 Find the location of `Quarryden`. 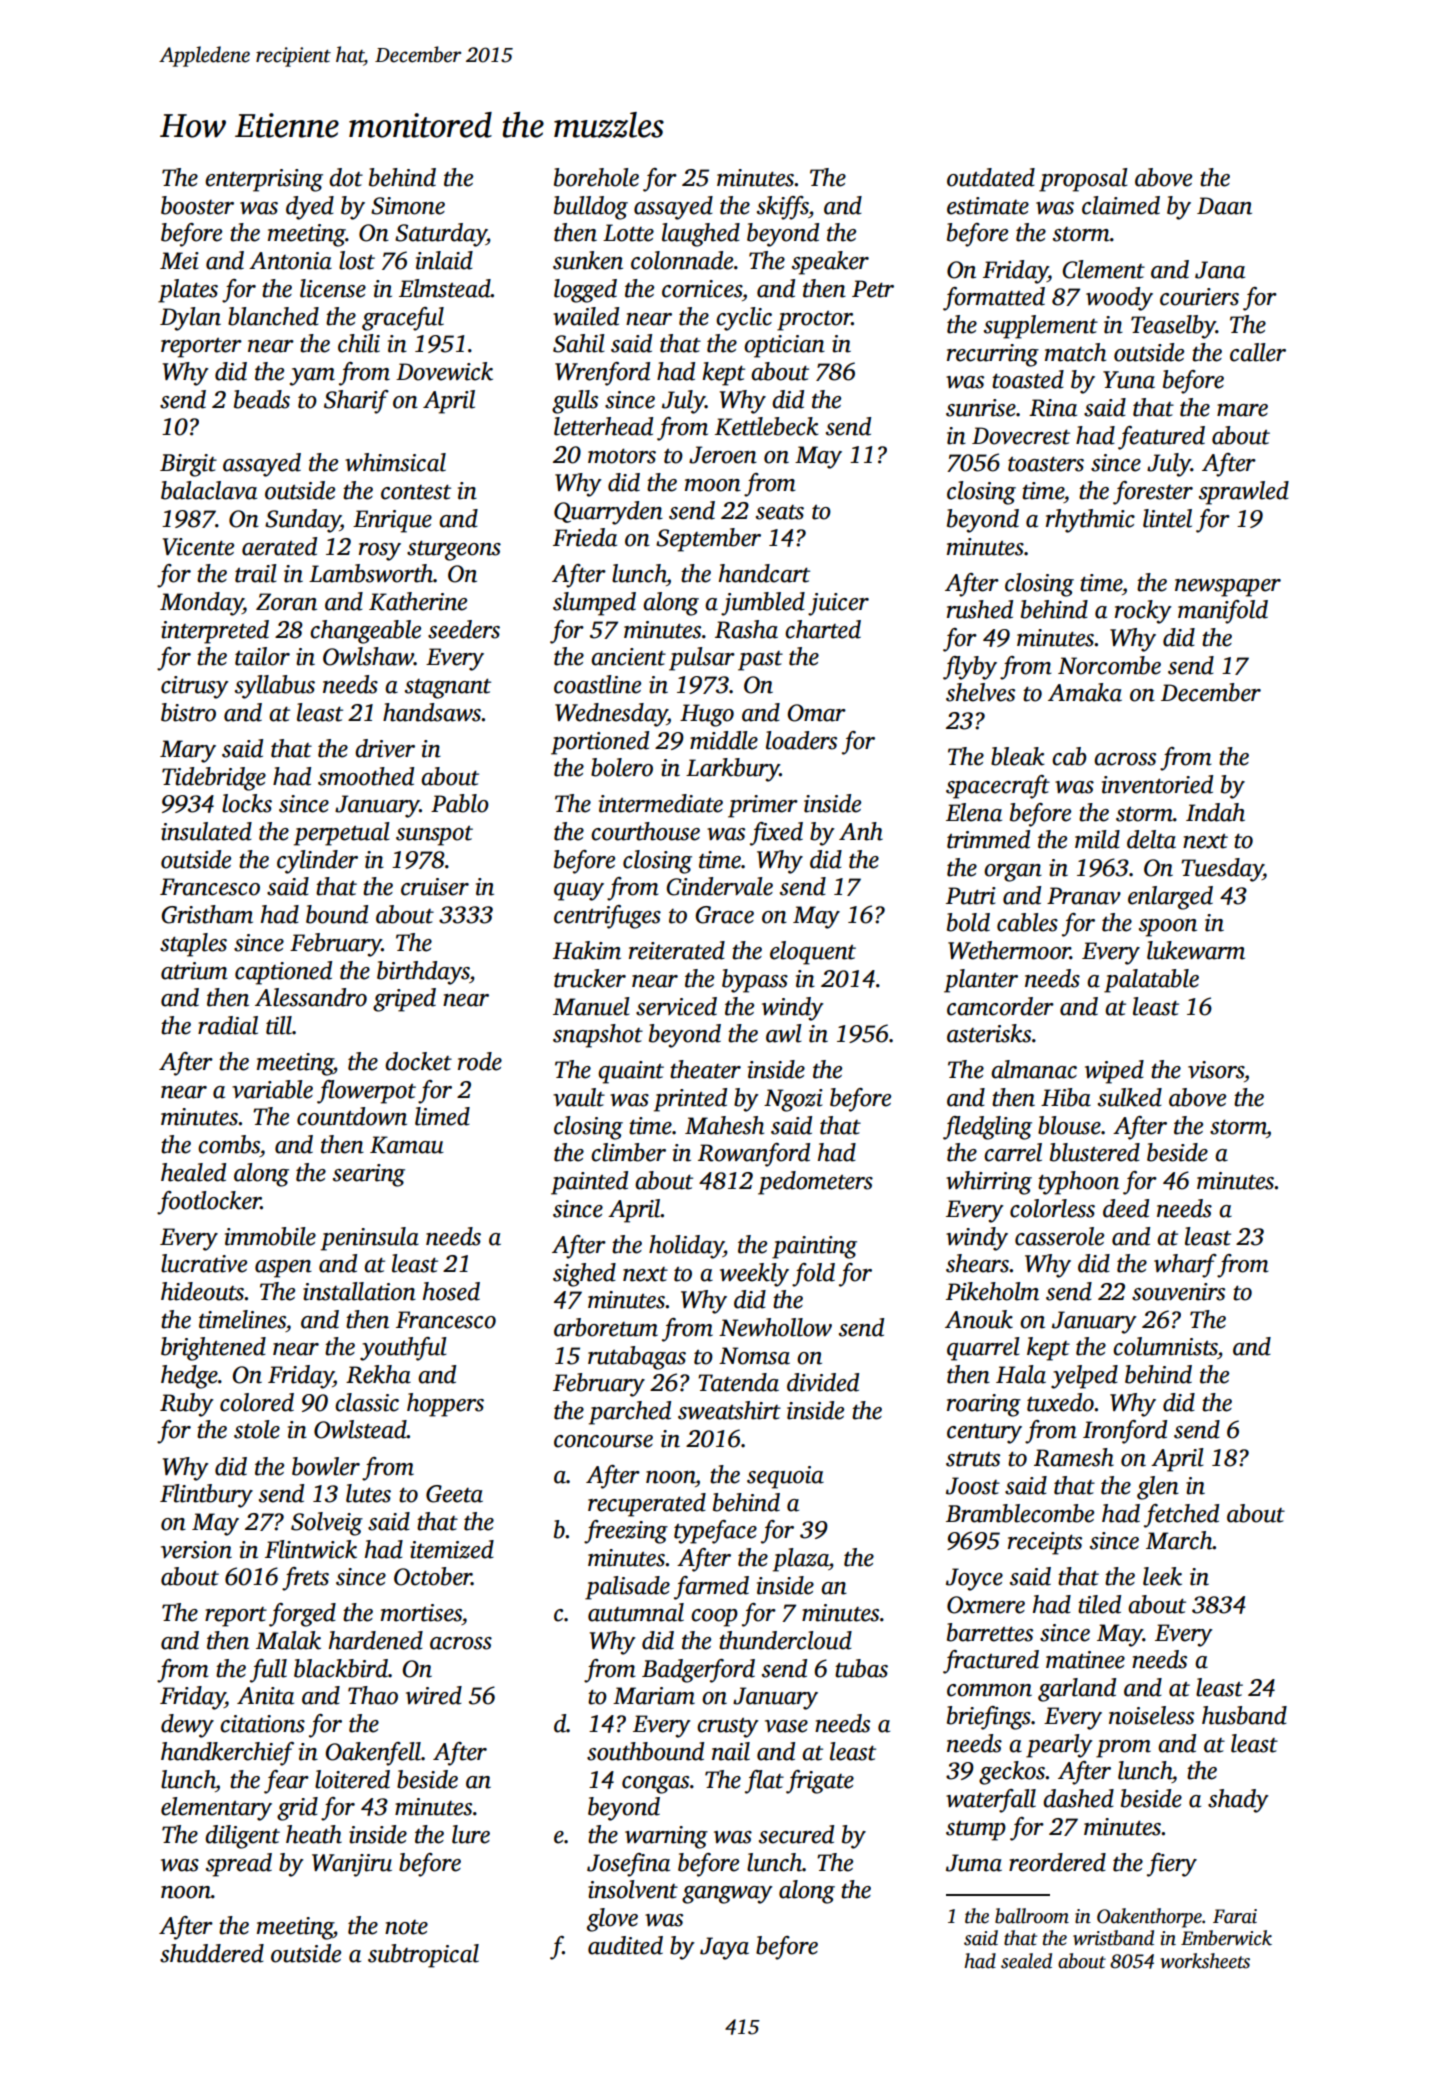

Quarryden is located at coordinates (608, 513).
